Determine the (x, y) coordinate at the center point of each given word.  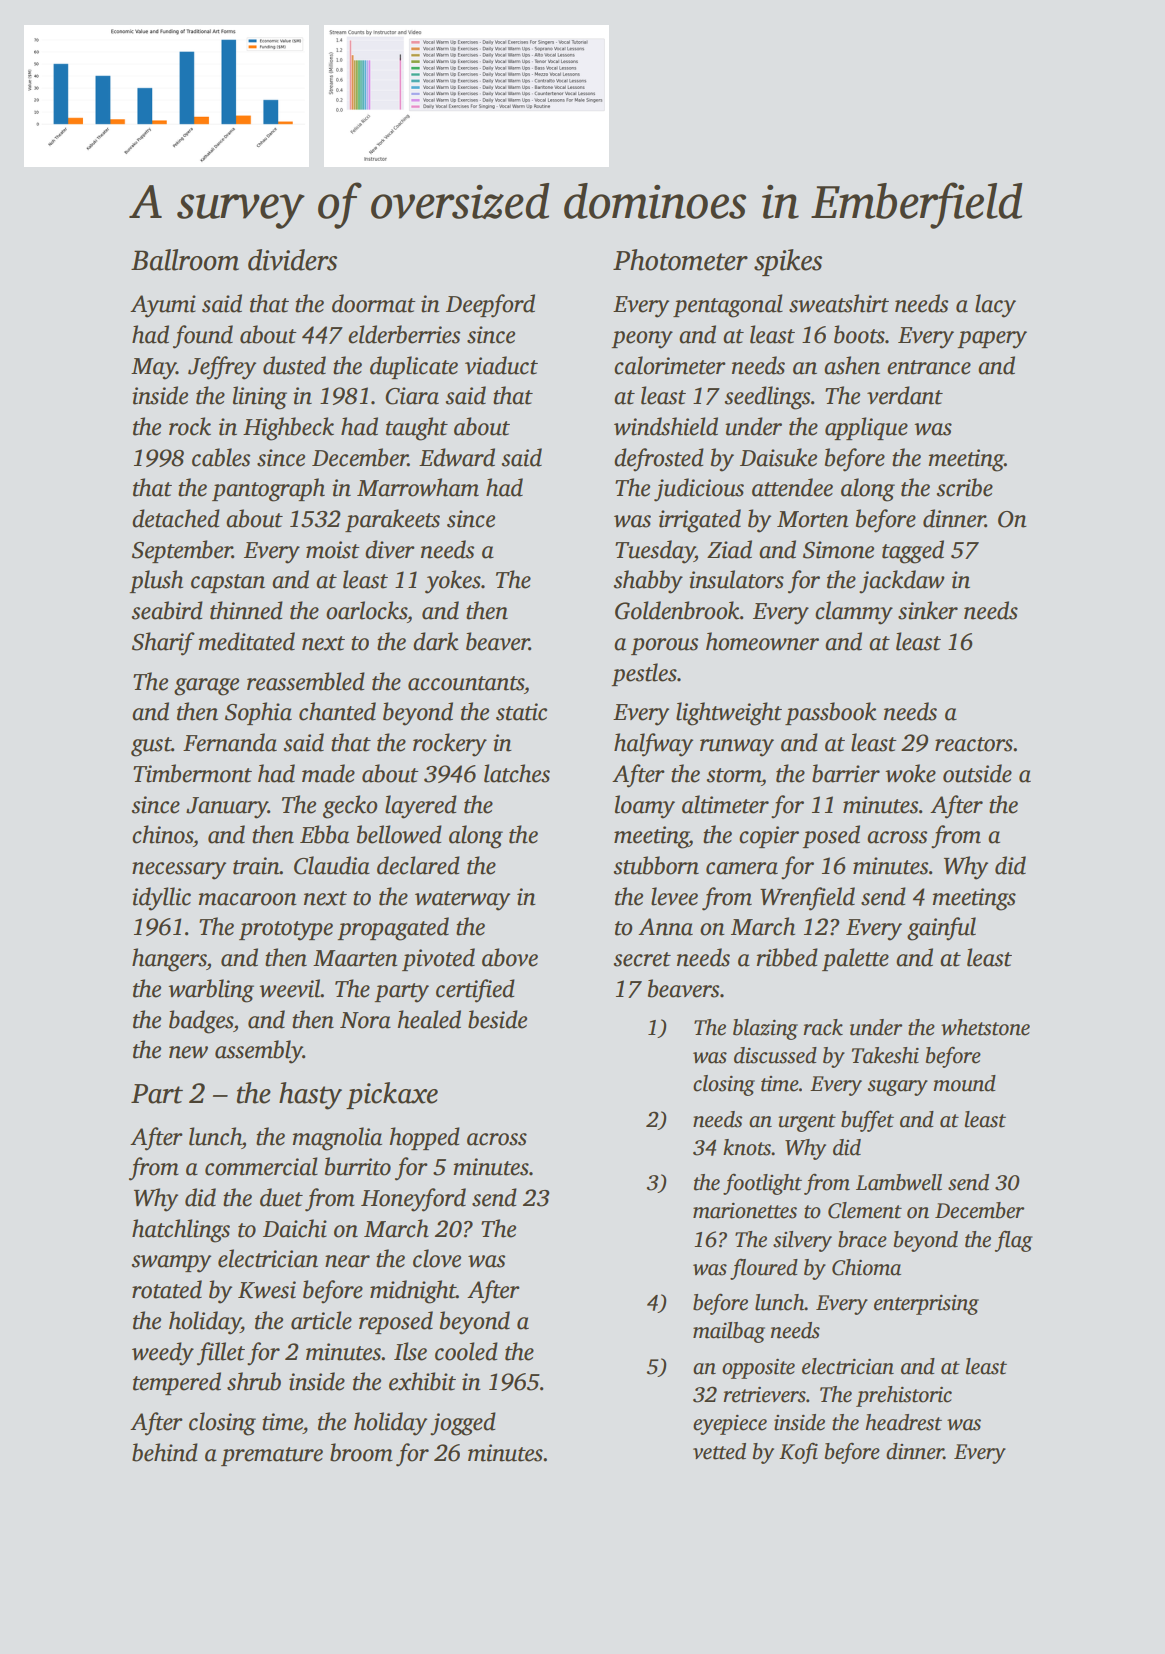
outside (977, 773)
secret (642, 959)
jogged (463, 1424)
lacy (995, 306)
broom (361, 1452)
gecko (350, 807)
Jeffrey (222, 368)
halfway (653, 745)
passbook (830, 713)
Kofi (798, 1453)
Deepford (490, 306)
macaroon (247, 899)
